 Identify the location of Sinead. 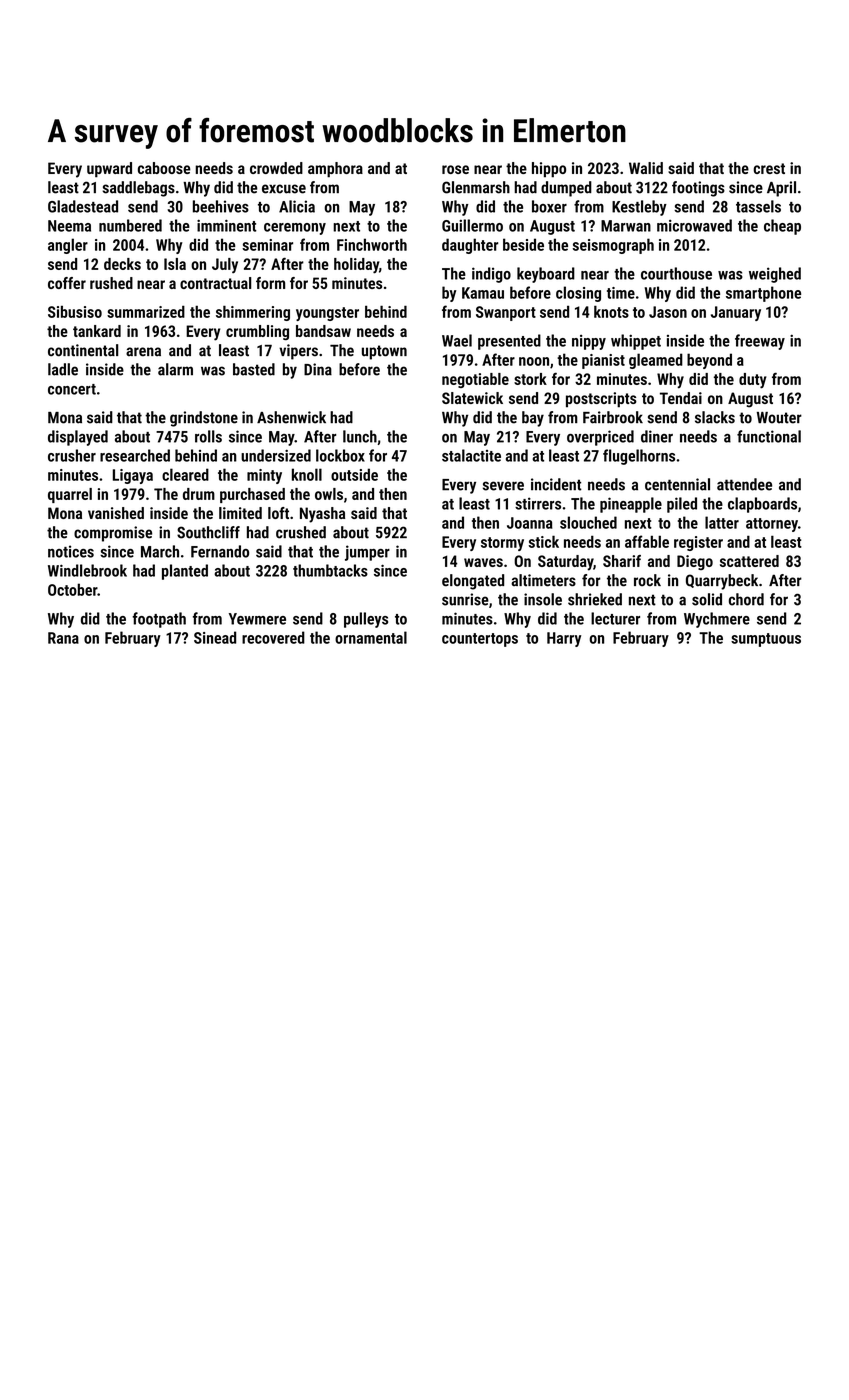
(215, 637).
